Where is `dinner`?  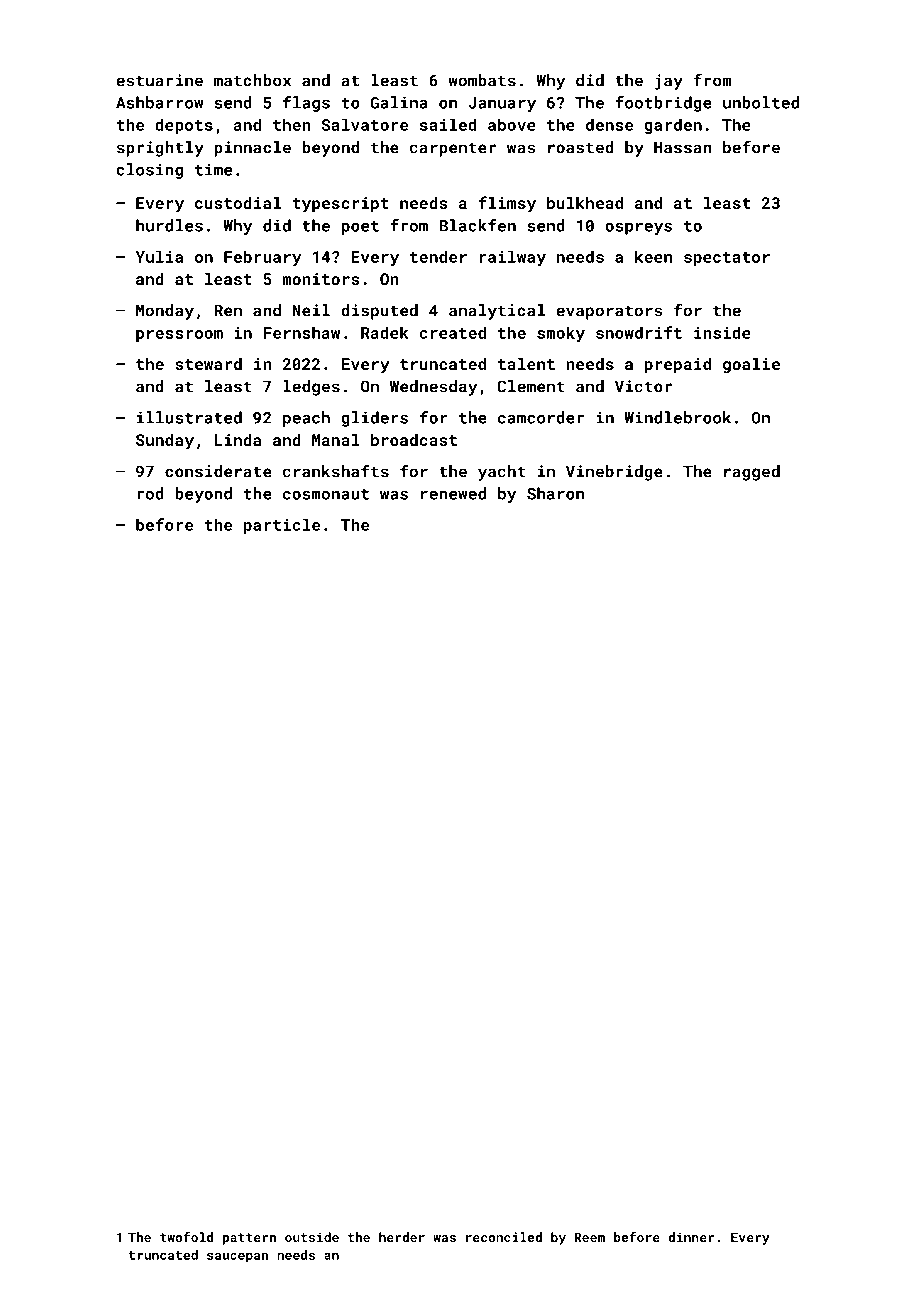 dinner is located at coordinates (691, 1237).
